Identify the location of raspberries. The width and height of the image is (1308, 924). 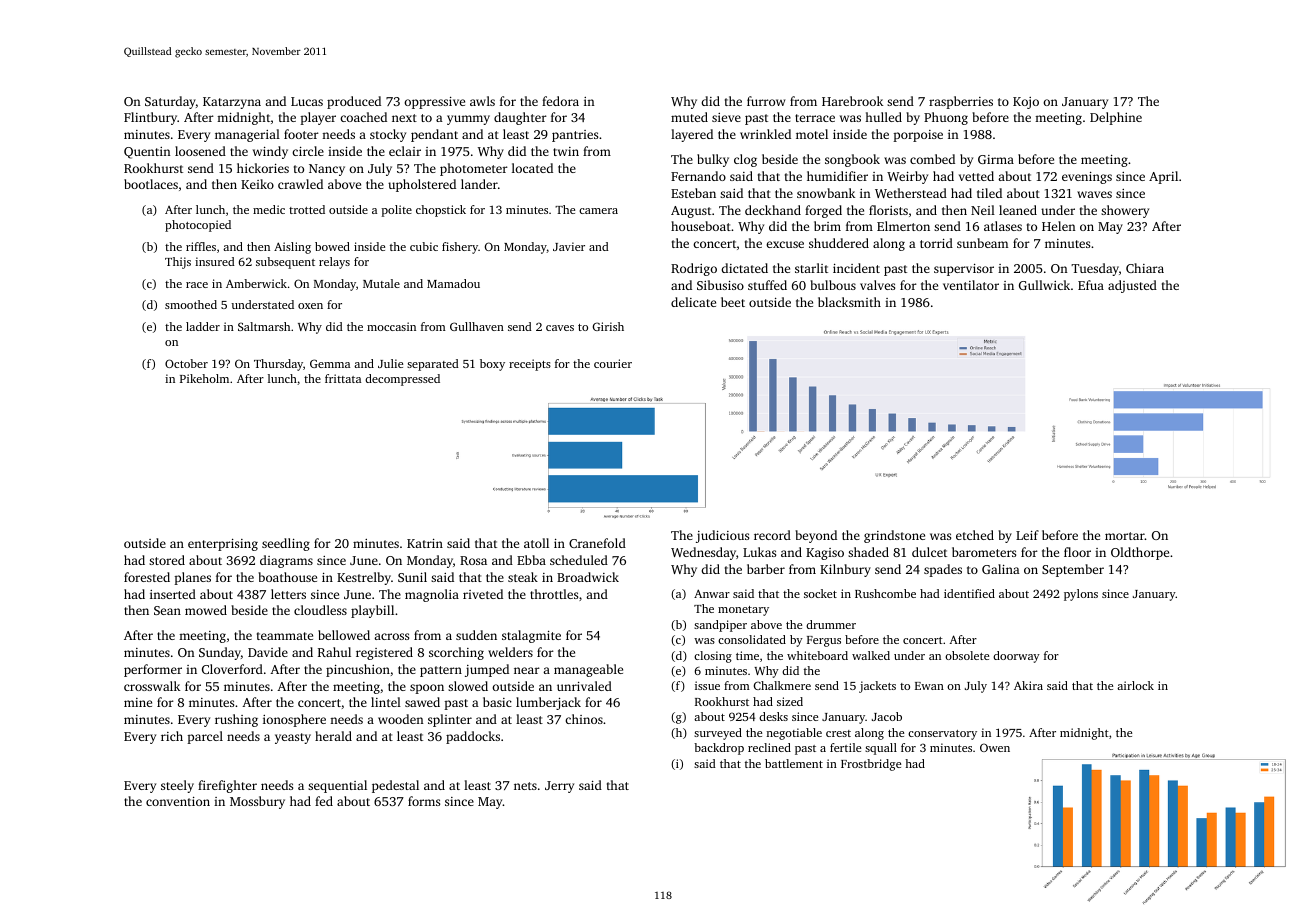
(961, 102).
